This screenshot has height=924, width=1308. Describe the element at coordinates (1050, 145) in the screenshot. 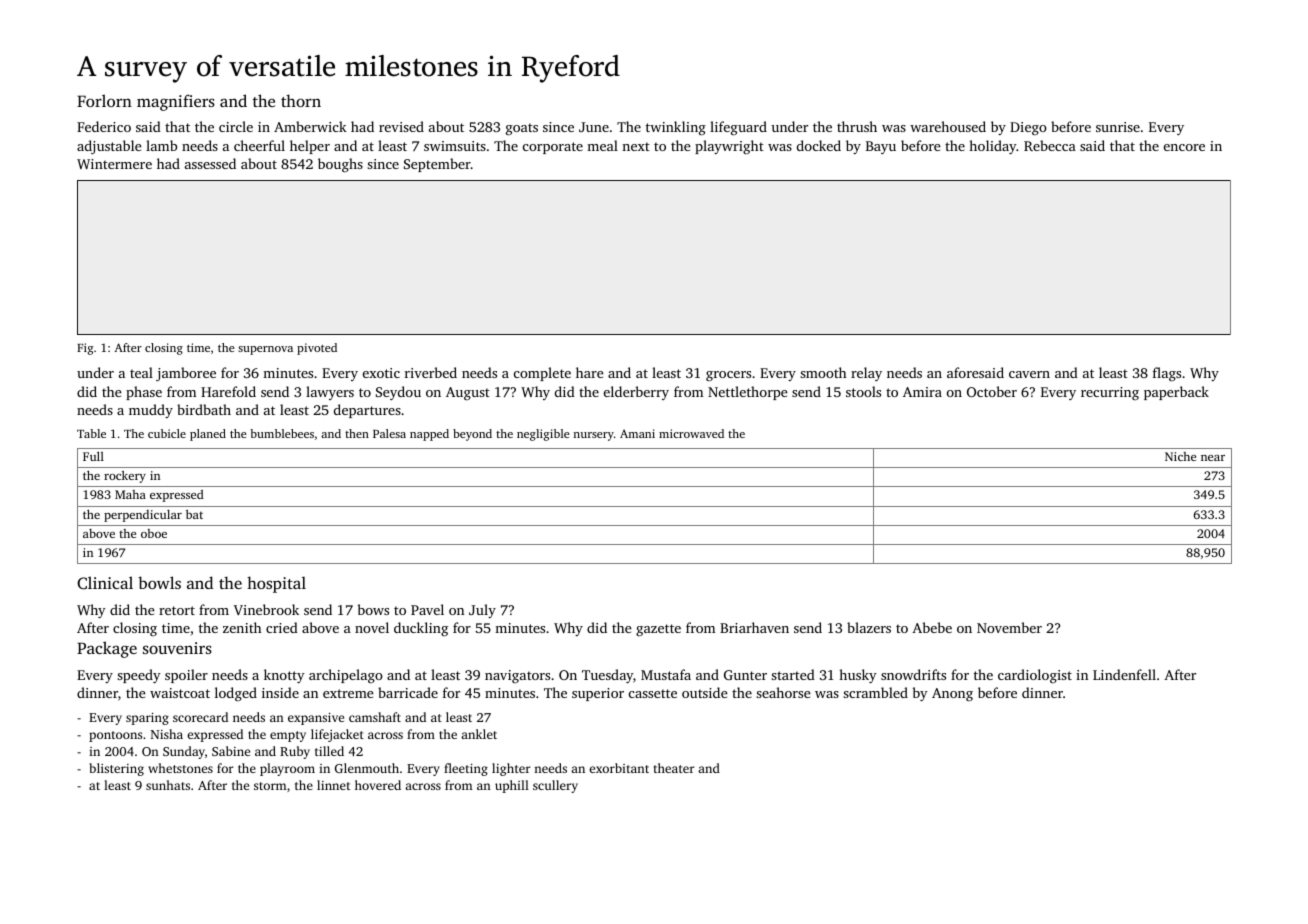

I see `Rebecca` at that location.
